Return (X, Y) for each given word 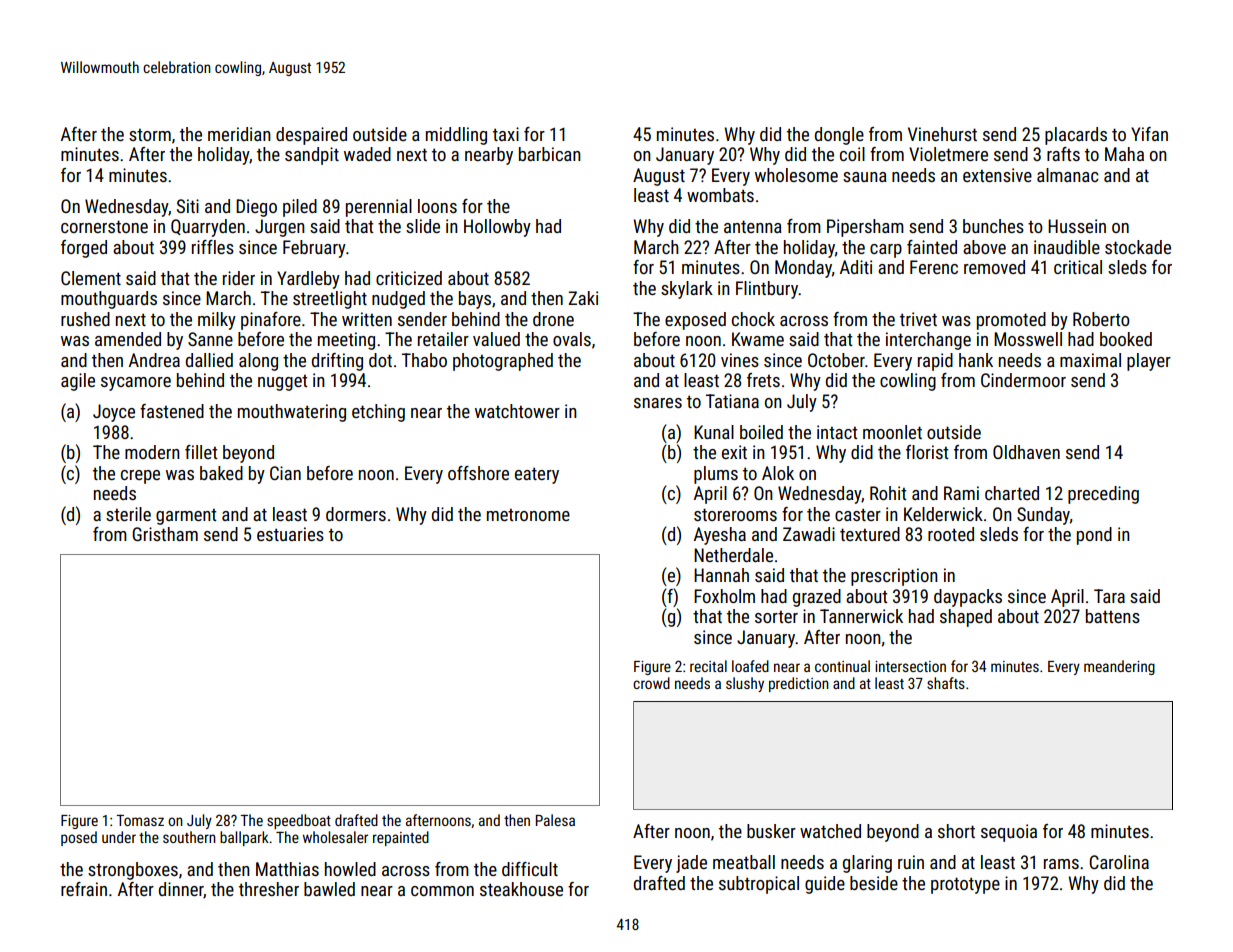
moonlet (892, 432)
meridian (239, 134)
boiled (761, 432)
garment (186, 517)
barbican (550, 154)
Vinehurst (942, 134)
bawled (329, 889)
